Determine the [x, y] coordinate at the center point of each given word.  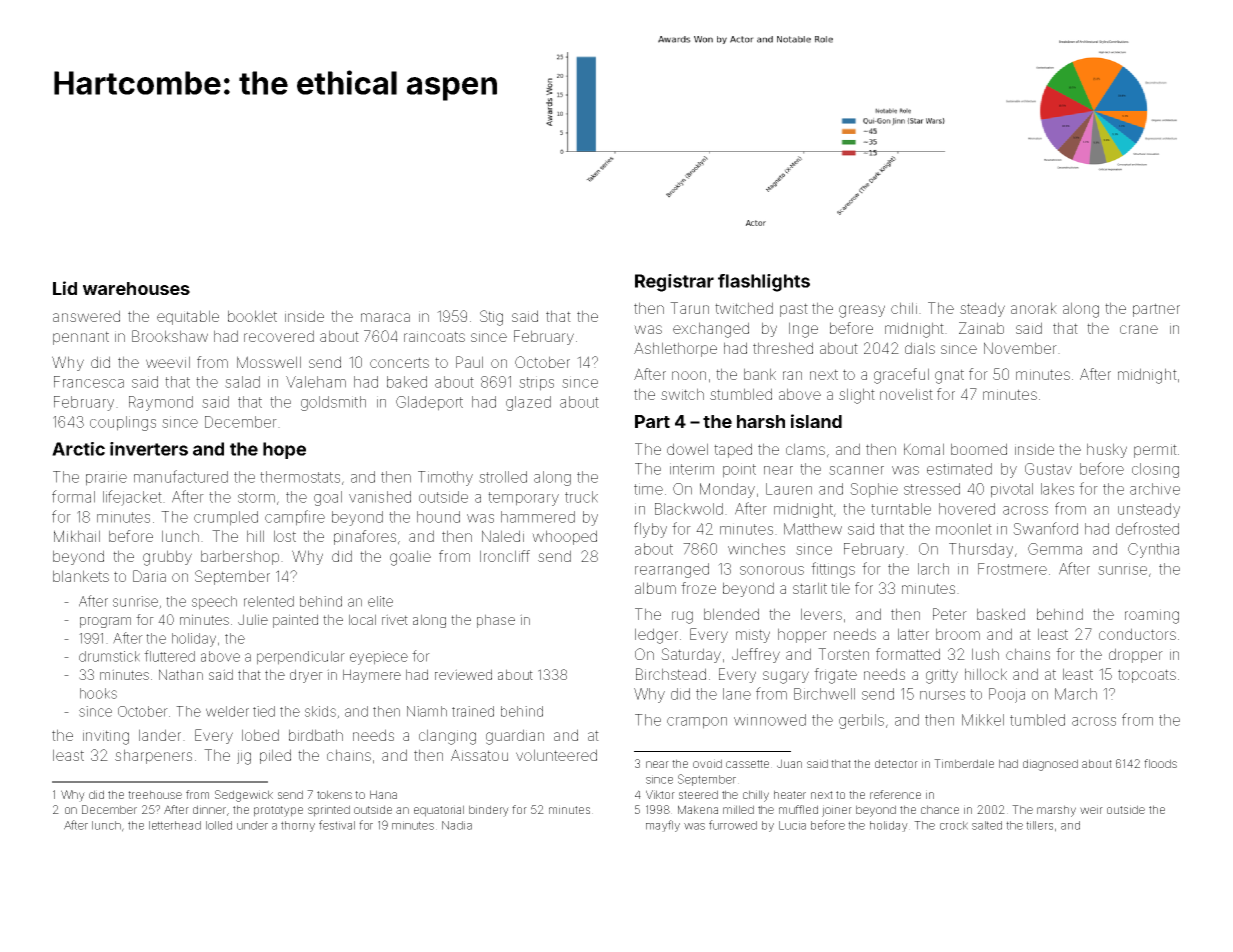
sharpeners [153, 756]
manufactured [181, 476]
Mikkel [983, 720]
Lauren [789, 489]
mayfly [663, 826]
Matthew [813, 529]
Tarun [689, 308]
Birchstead [671, 674]
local [362, 619]
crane [1139, 329]
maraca [385, 317]
